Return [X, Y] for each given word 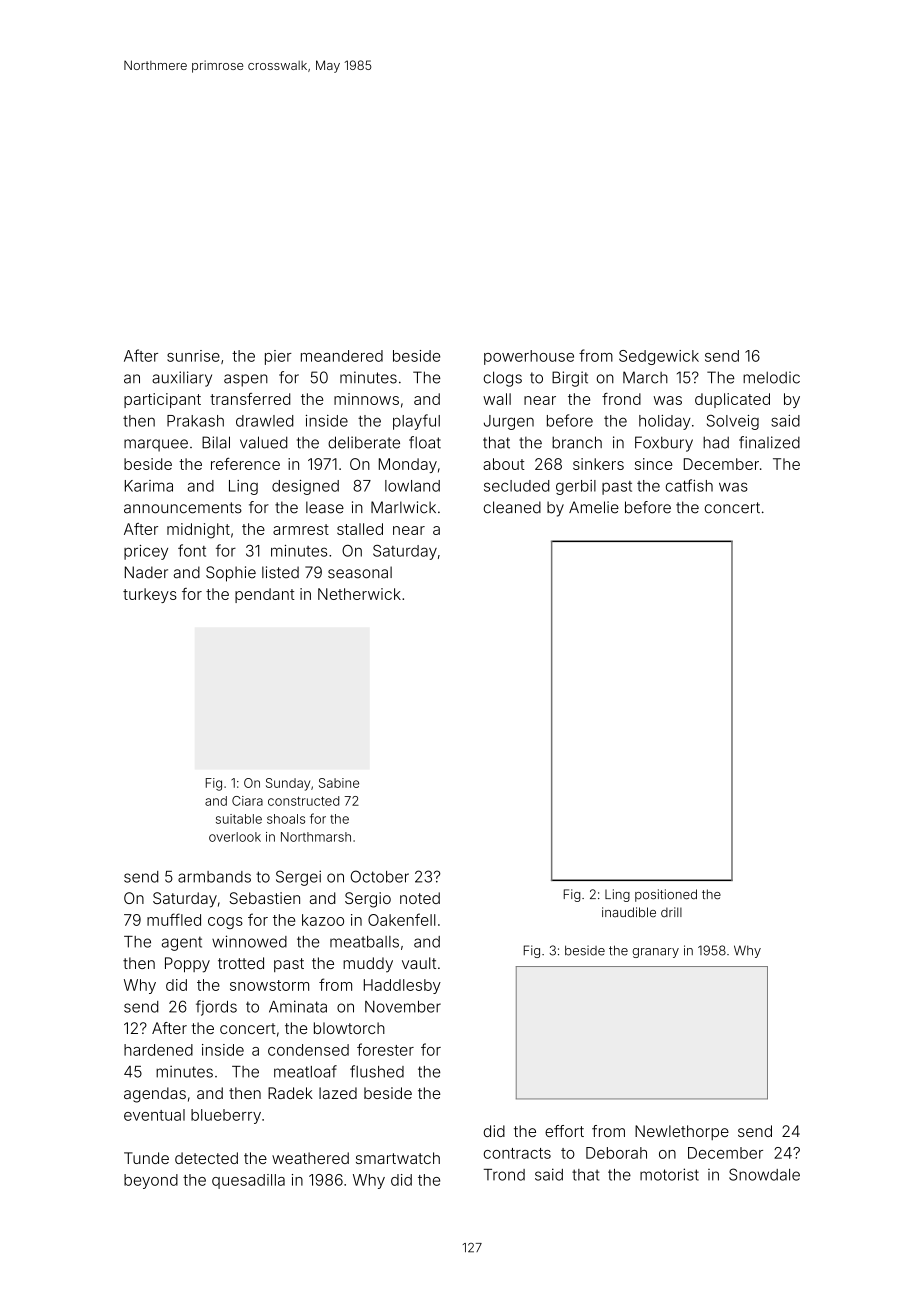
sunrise [193, 356]
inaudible [629, 912]
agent [182, 943]
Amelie [594, 507]
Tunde [146, 1158]
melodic [771, 377]
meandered [342, 356]
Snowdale [764, 1174]
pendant [265, 595]
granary [655, 953]
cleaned [512, 507]
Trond [504, 1175]
